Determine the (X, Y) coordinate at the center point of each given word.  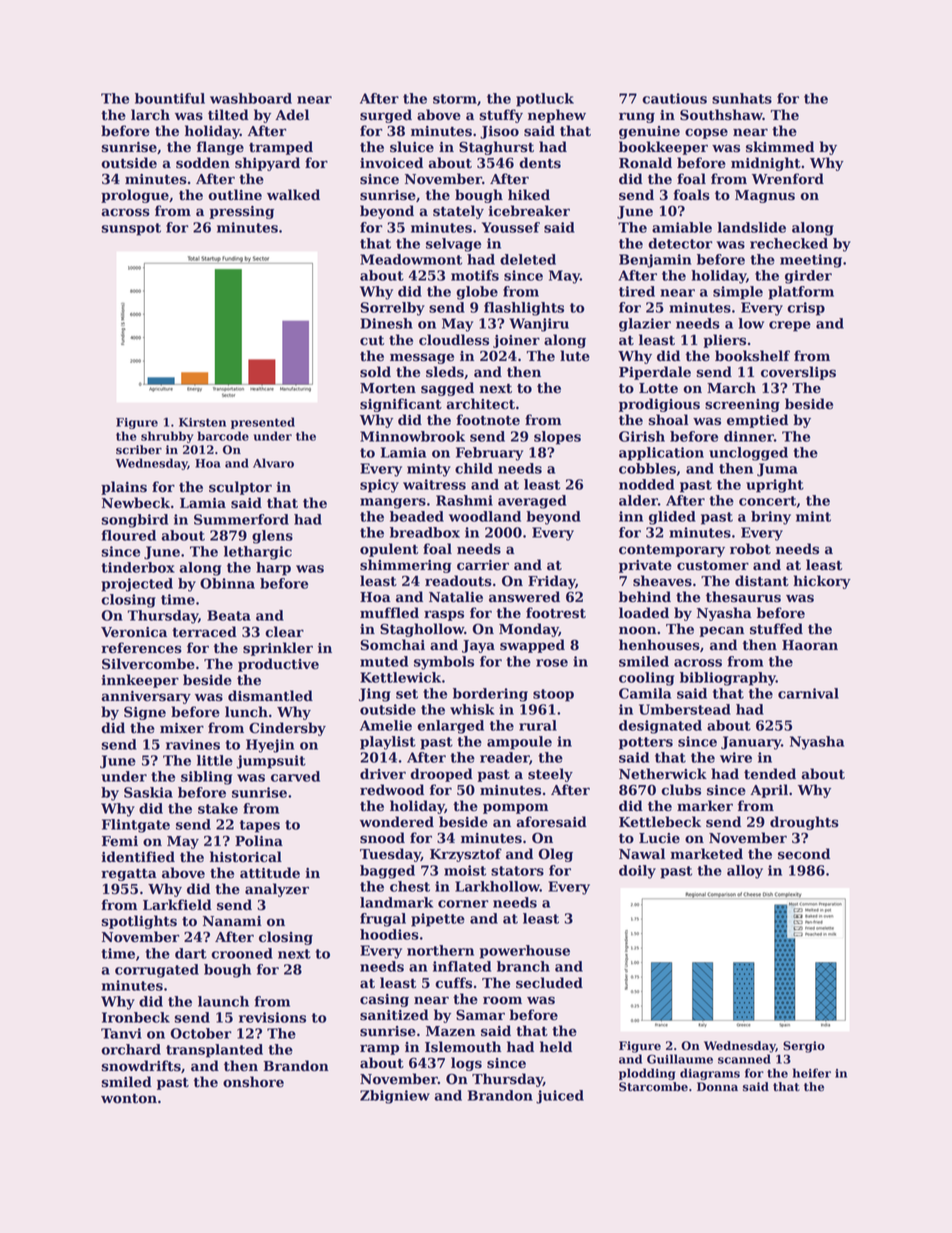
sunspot (131, 229)
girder (808, 277)
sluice (412, 147)
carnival (808, 693)
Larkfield (177, 905)
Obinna (227, 583)
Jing (375, 695)
